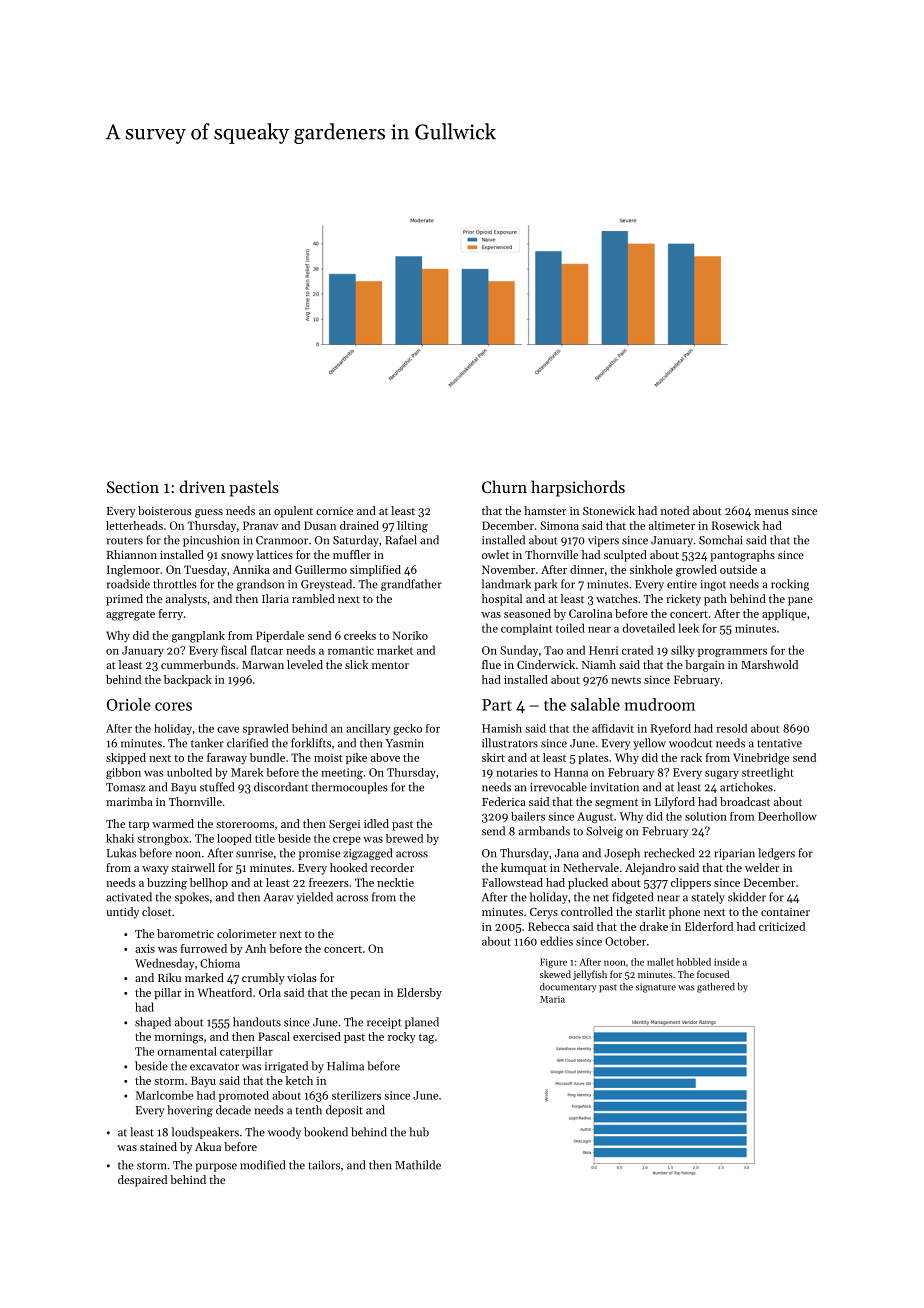 The height and width of the document is (1308, 924). What do you see at coordinates (426, 1038) in the document?
I see `tag` at bounding box center [426, 1038].
